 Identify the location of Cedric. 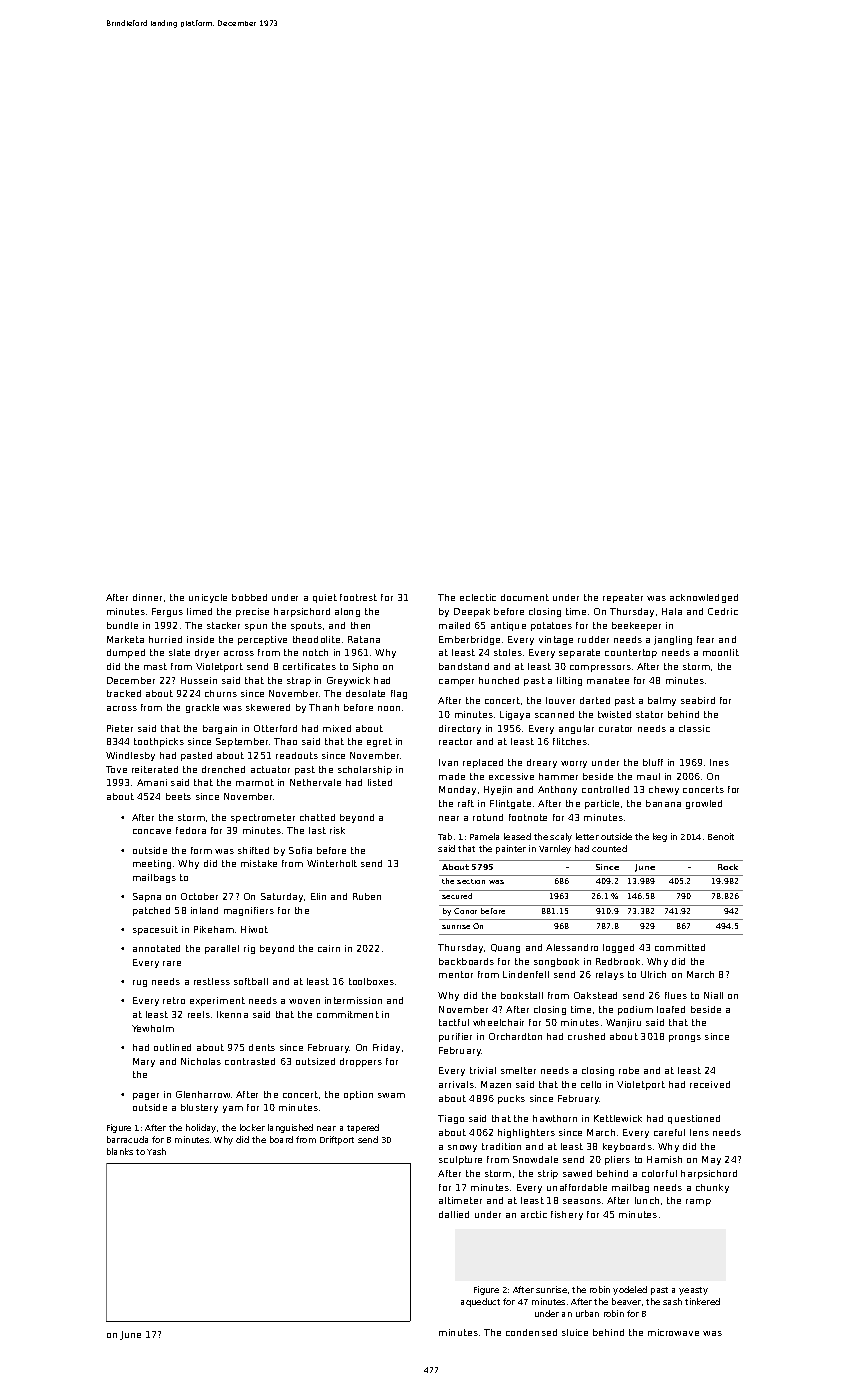
(723, 611).
